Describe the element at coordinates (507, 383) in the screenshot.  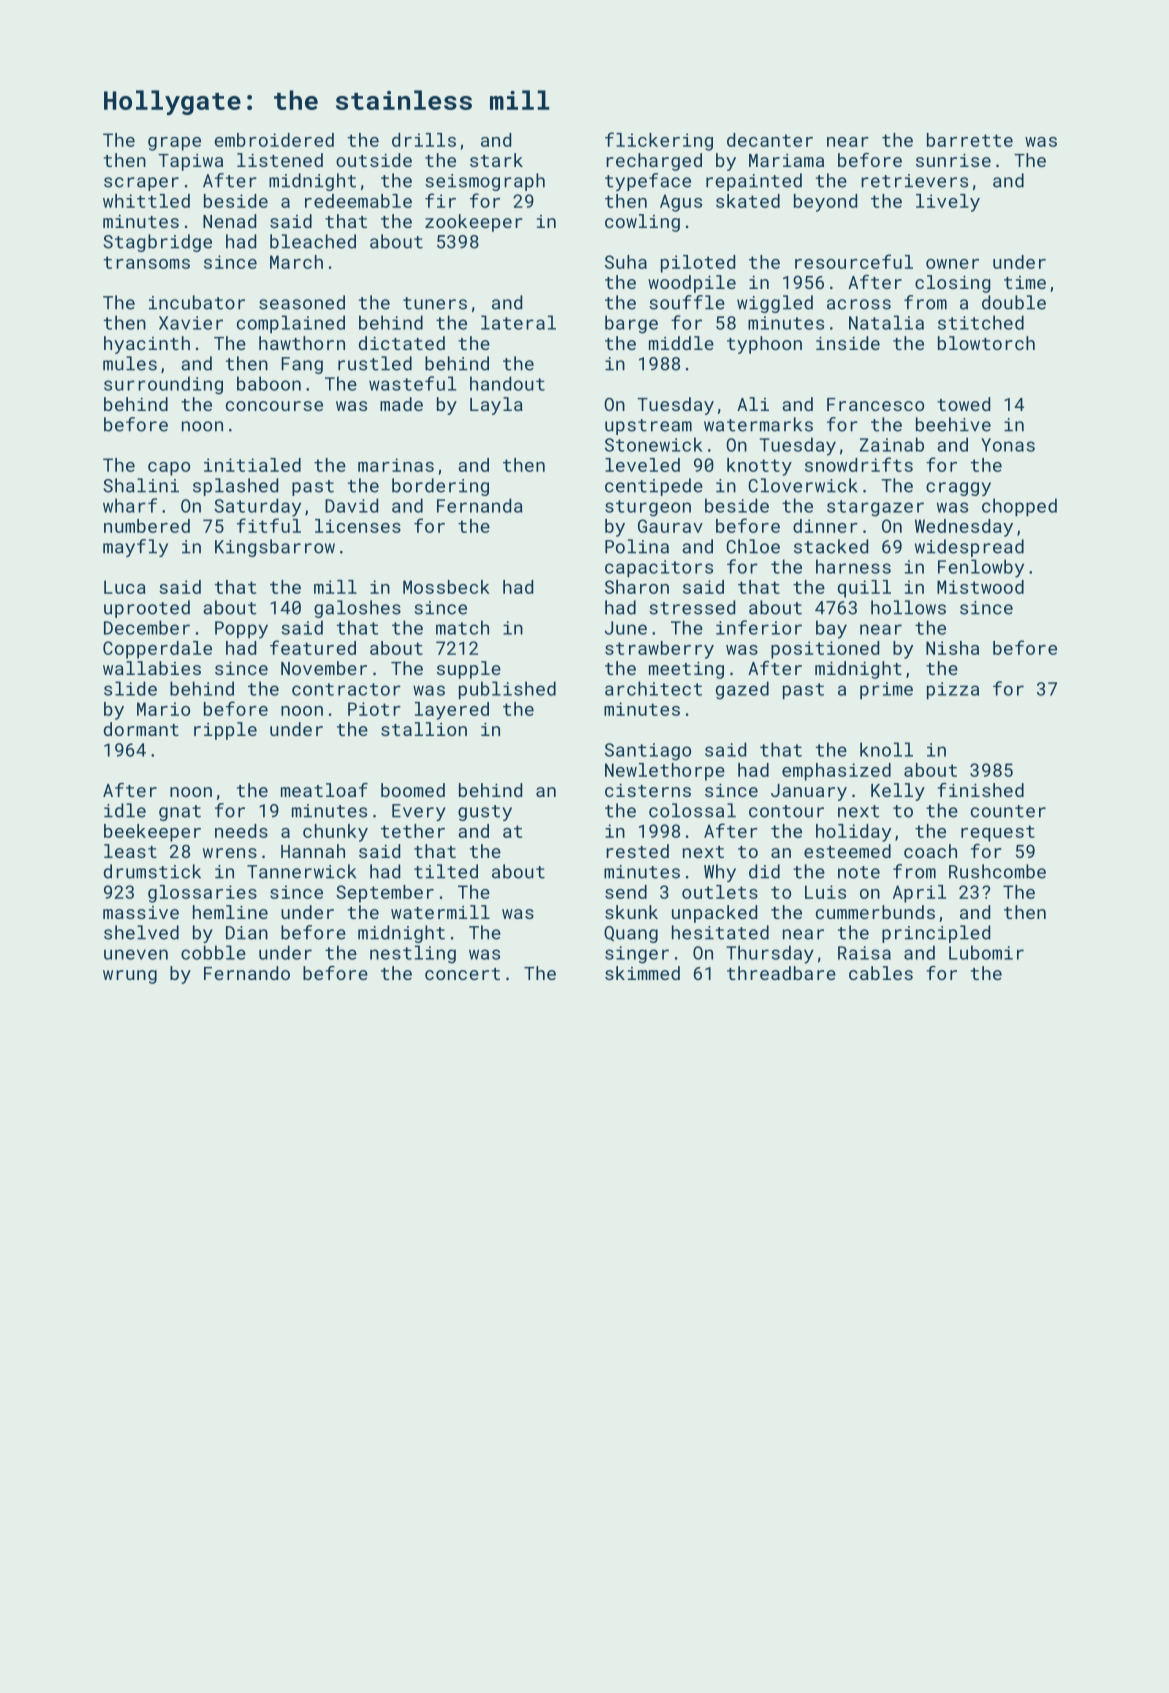
I see `handout` at that location.
